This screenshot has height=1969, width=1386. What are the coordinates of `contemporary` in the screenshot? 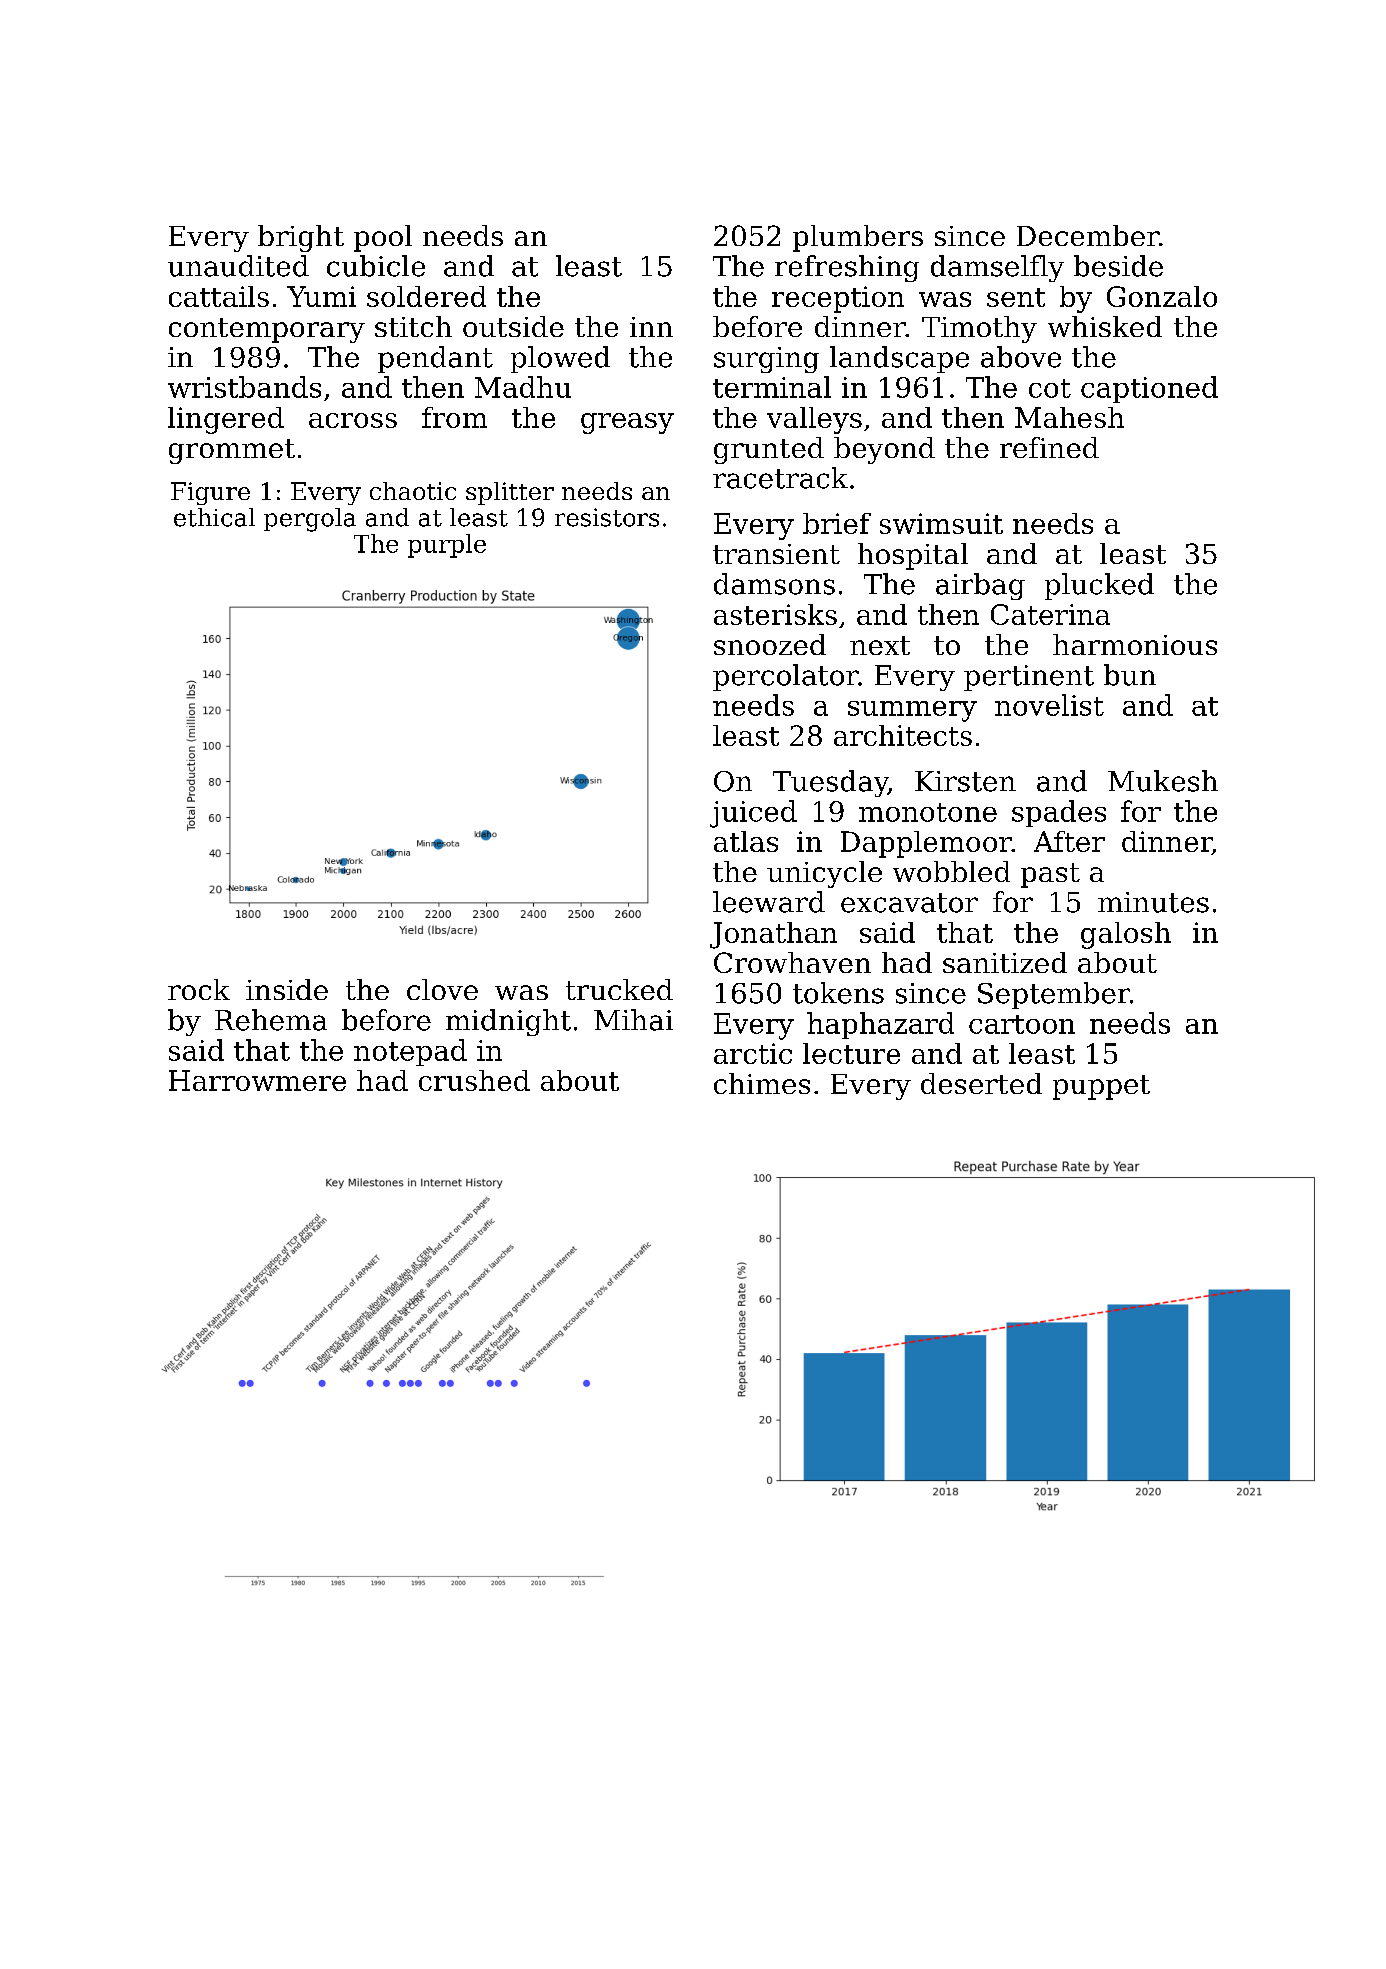 It's located at (267, 330).
